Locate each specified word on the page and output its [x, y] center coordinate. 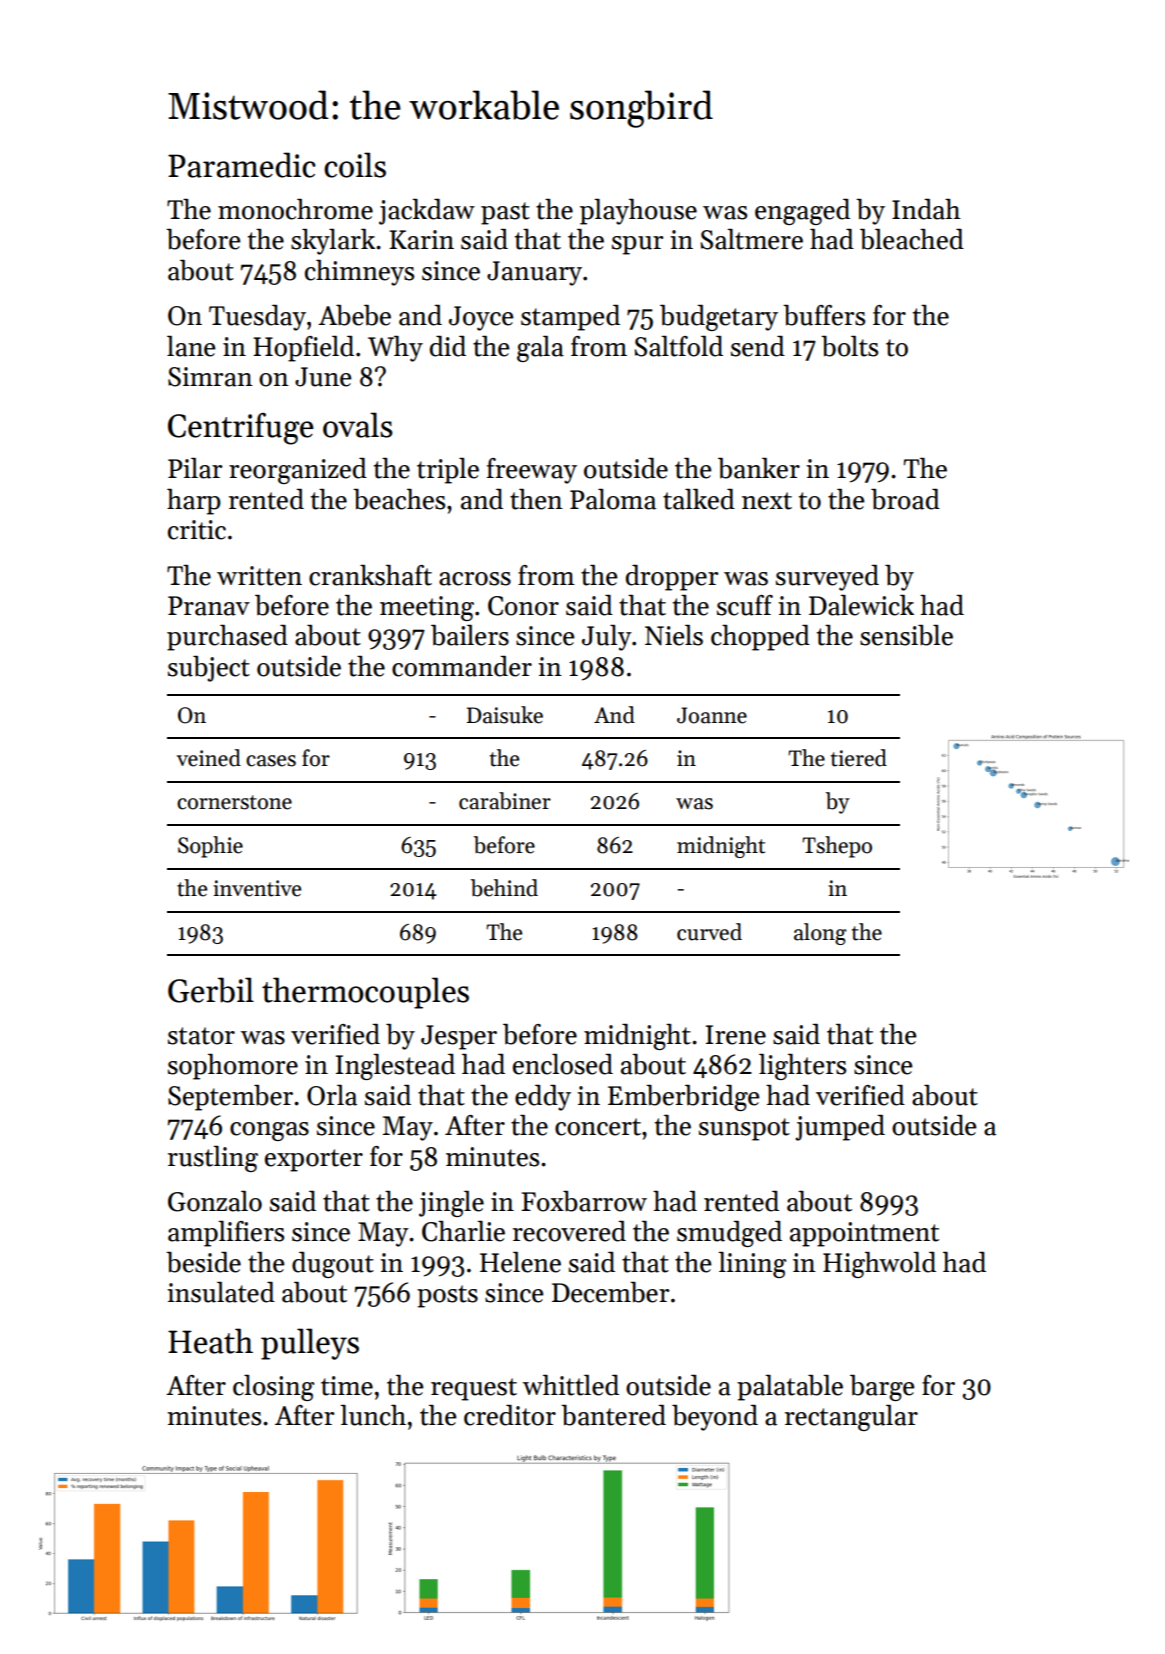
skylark [333, 242]
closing [273, 1388]
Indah [926, 209]
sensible [906, 635]
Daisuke [505, 715]
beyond [715, 1418]
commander [462, 666]
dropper [672, 578]
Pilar [195, 468]
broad [905, 499]
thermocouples [365, 993]
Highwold [879, 1265]
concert [598, 1127]
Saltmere [751, 239]
